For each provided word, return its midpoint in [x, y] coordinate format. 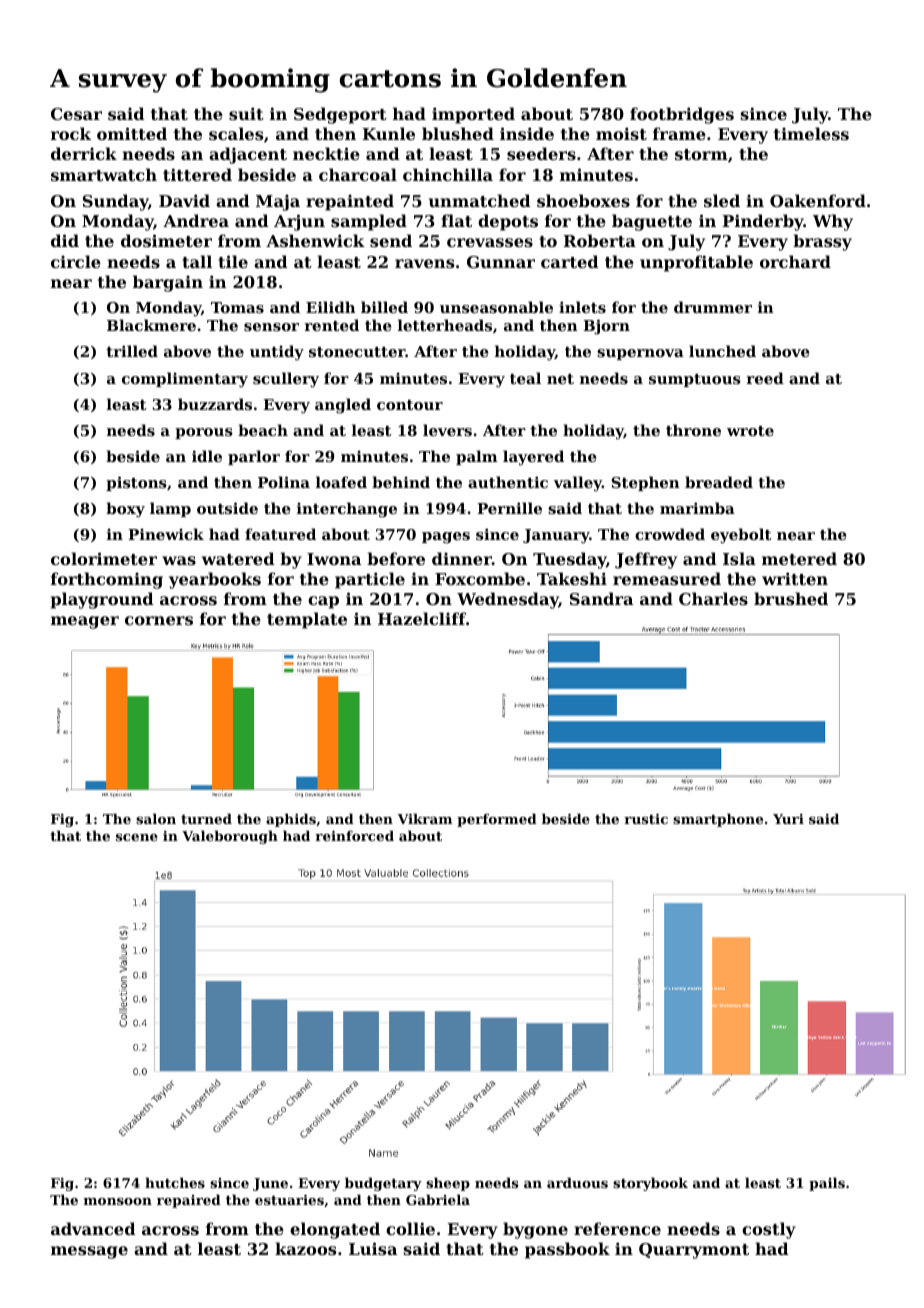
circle [76, 261]
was [179, 560]
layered [533, 458]
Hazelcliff [422, 618]
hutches [175, 1182]
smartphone [718, 820]
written [795, 578]
